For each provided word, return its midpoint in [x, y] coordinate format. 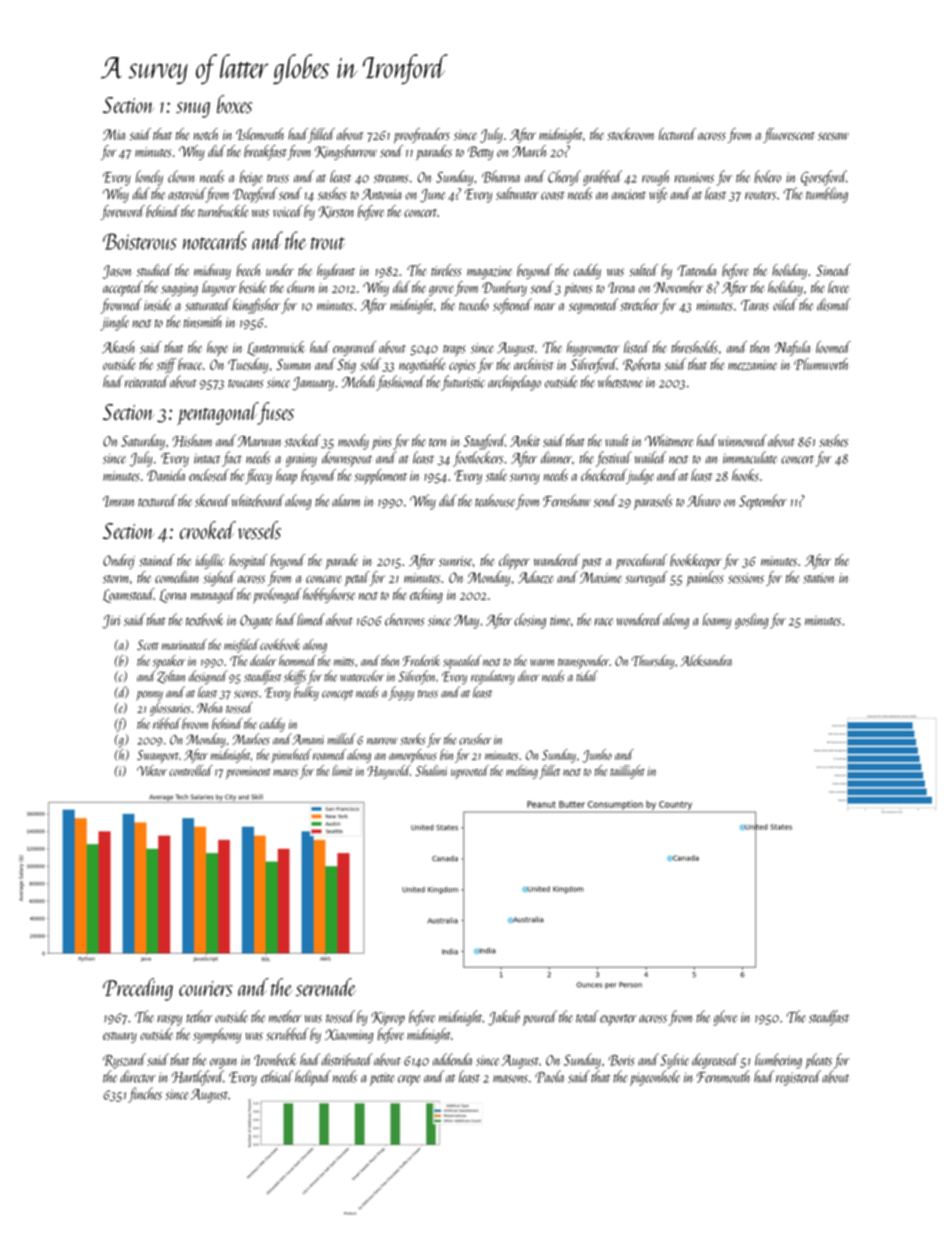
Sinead [833, 270]
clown [181, 176]
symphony [217, 1035]
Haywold [388, 772]
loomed [833, 347]
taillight [627, 772]
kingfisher [256, 306]
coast [553, 195]
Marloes [251, 739]
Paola [549, 1076]
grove [441, 290]
